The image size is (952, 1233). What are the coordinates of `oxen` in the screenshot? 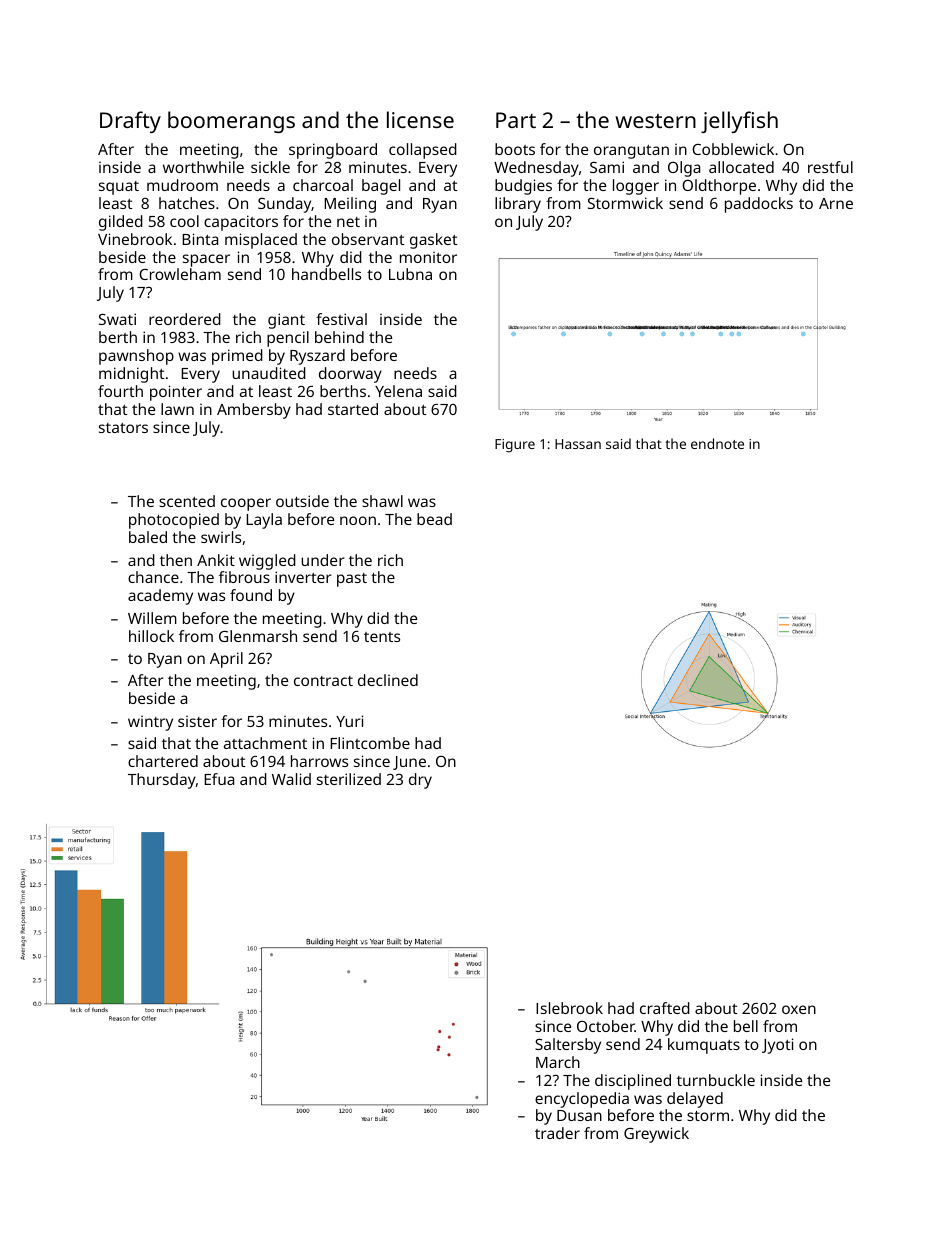 It's located at (799, 1009).
